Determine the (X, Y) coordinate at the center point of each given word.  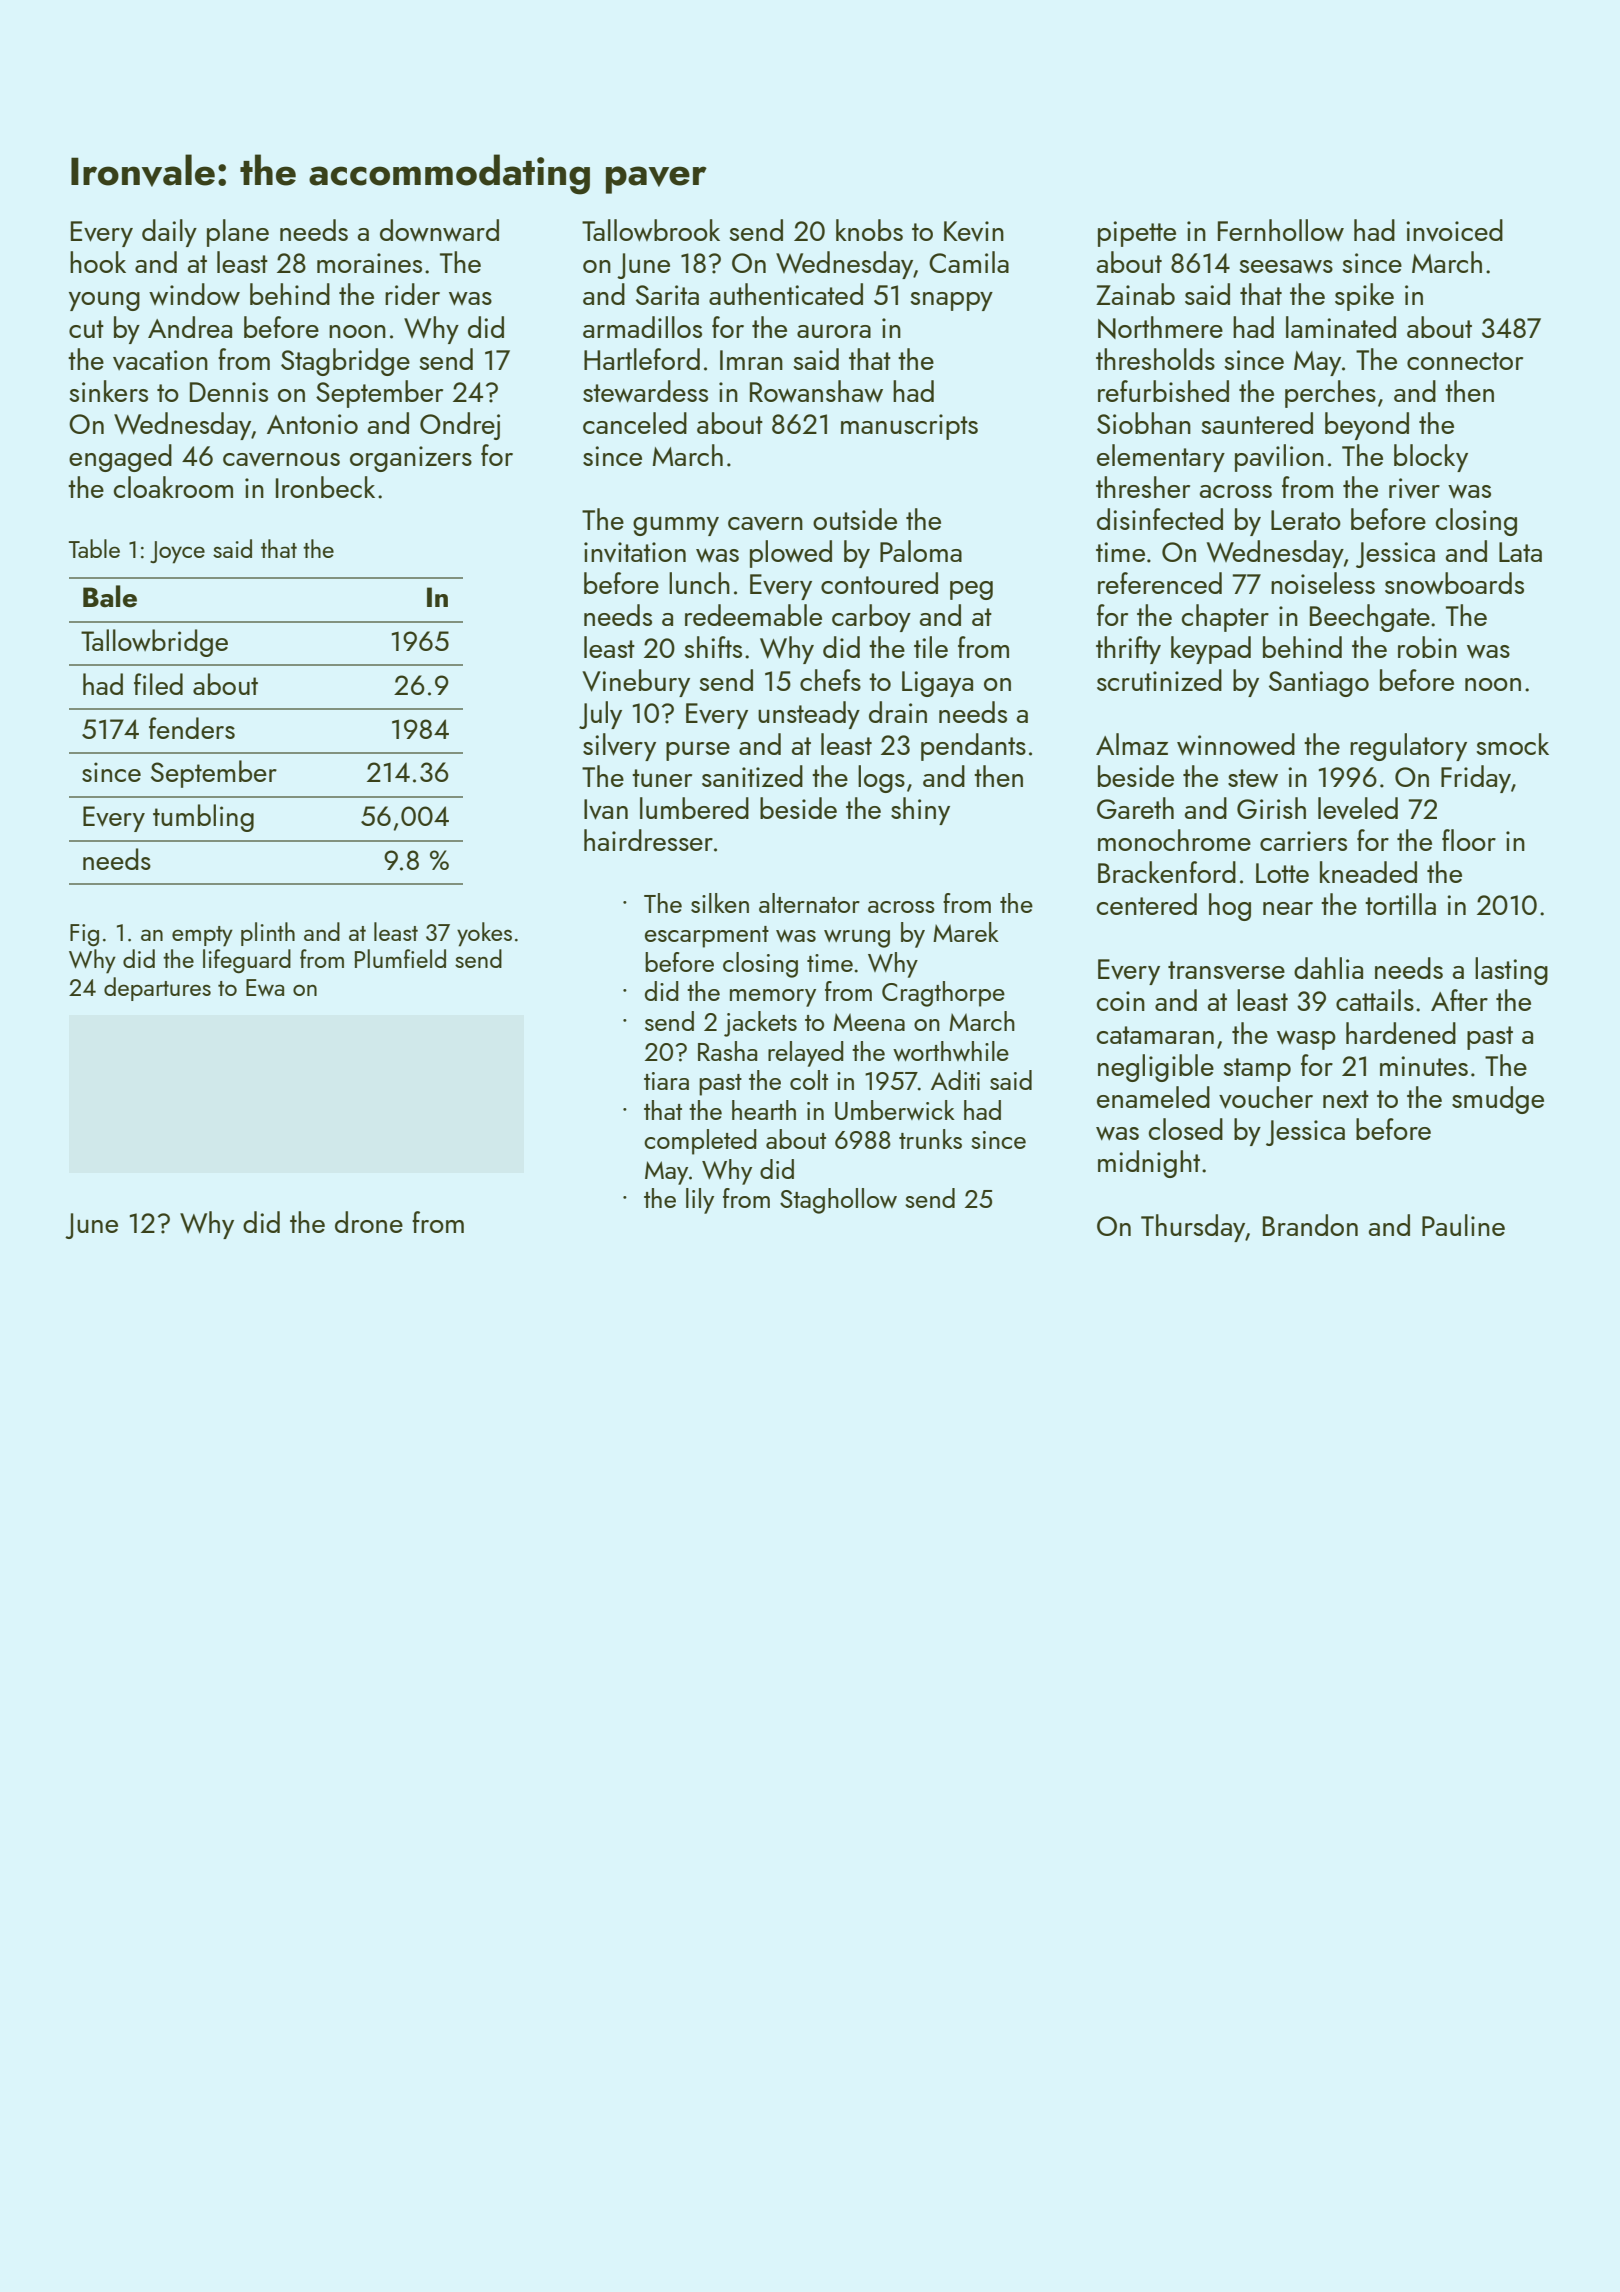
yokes (484, 934)
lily (700, 1201)
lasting (1511, 971)
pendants (973, 747)
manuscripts (909, 427)
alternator (809, 903)
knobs (869, 230)
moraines (369, 263)
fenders (192, 728)
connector (1465, 361)
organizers (411, 459)
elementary (1161, 458)
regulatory (1408, 747)
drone (369, 1222)
